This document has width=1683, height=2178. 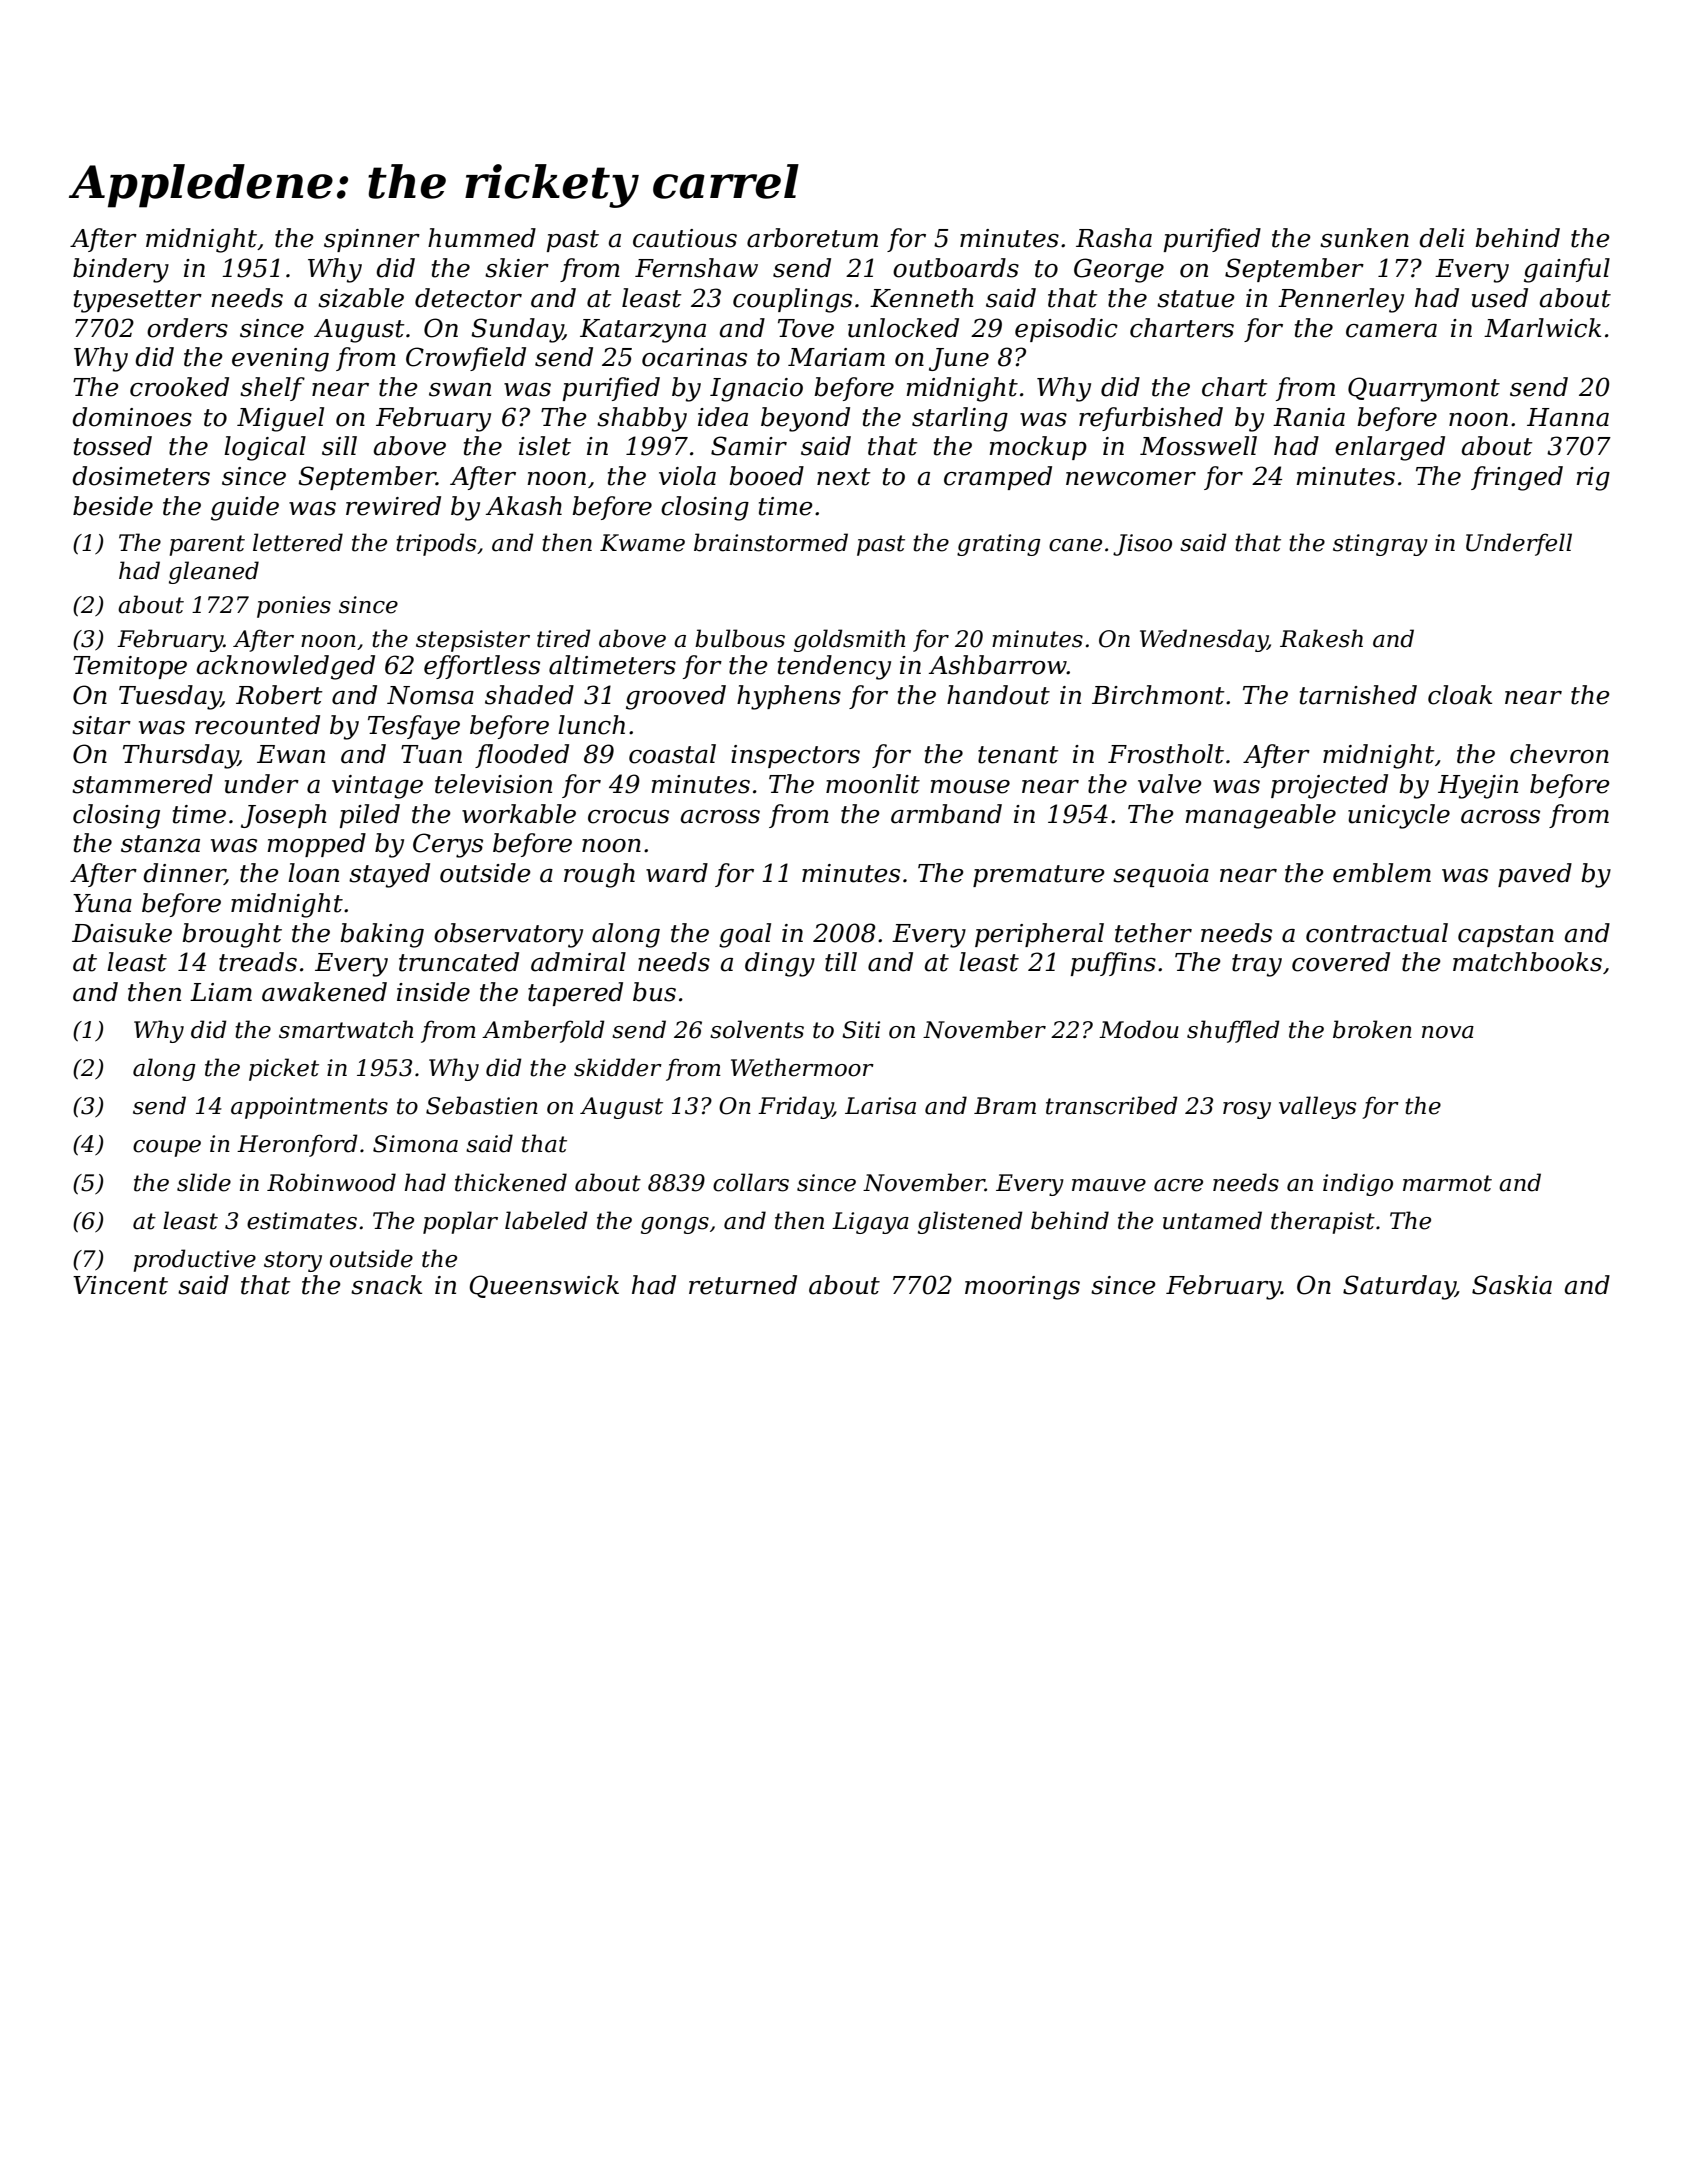 What do you see at coordinates (685, 238) in the document?
I see `cautious` at bounding box center [685, 238].
